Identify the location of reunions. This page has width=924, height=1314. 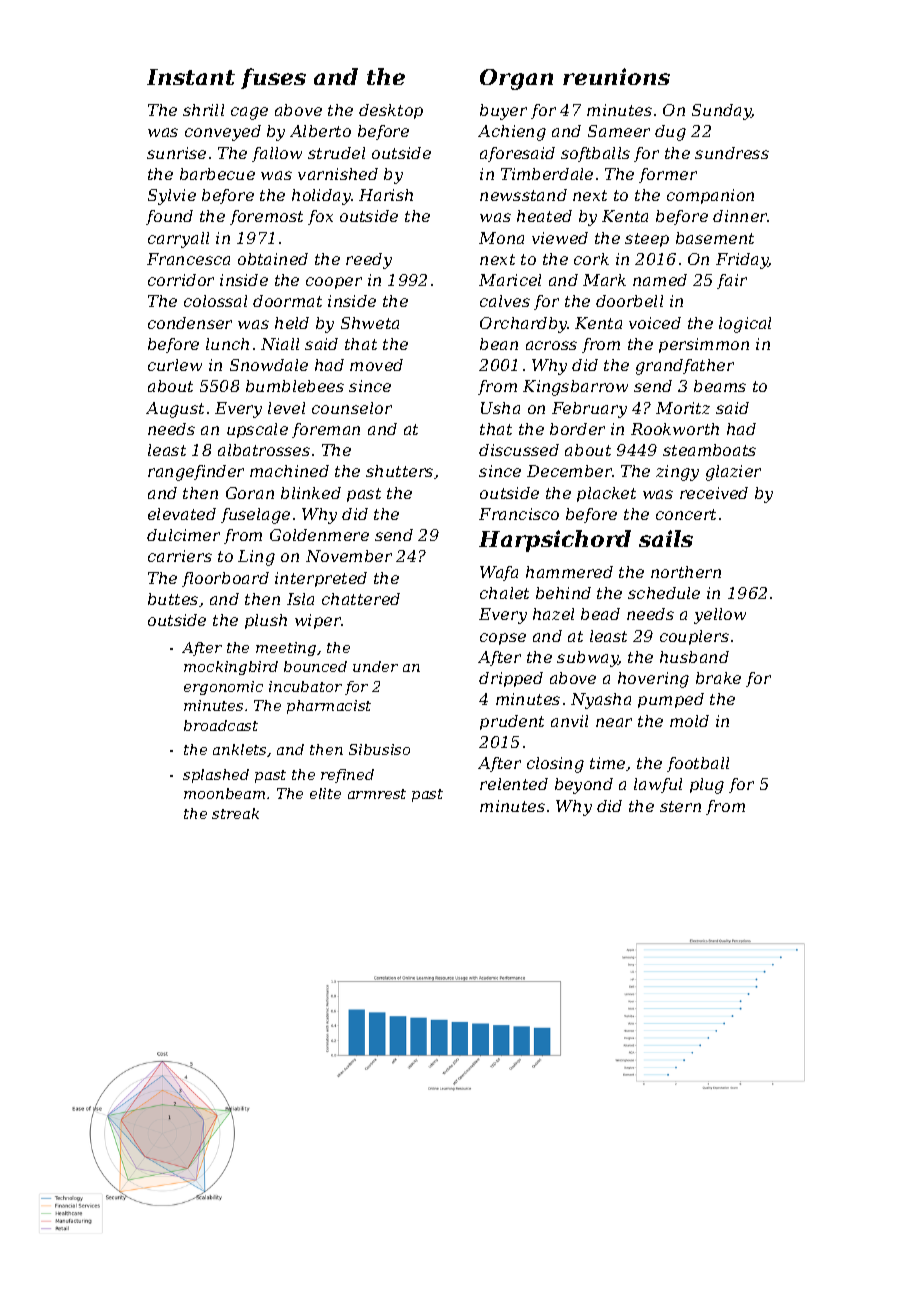
(616, 76).
